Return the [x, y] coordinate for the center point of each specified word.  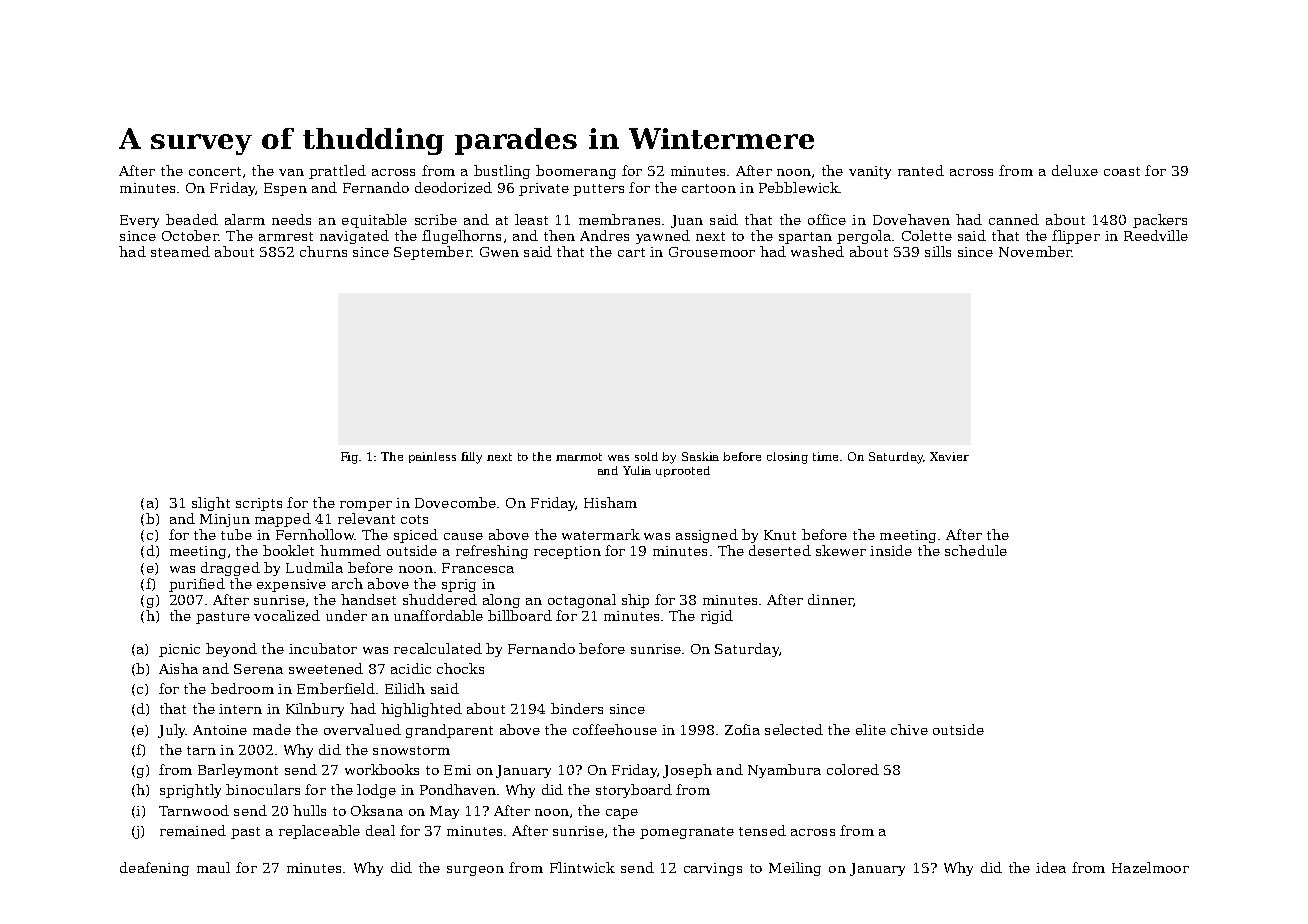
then [559, 235]
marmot [579, 457]
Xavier [949, 456]
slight [211, 504]
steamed [180, 251]
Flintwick [582, 867]
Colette [927, 235]
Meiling [795, 869]
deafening [154, 869]
